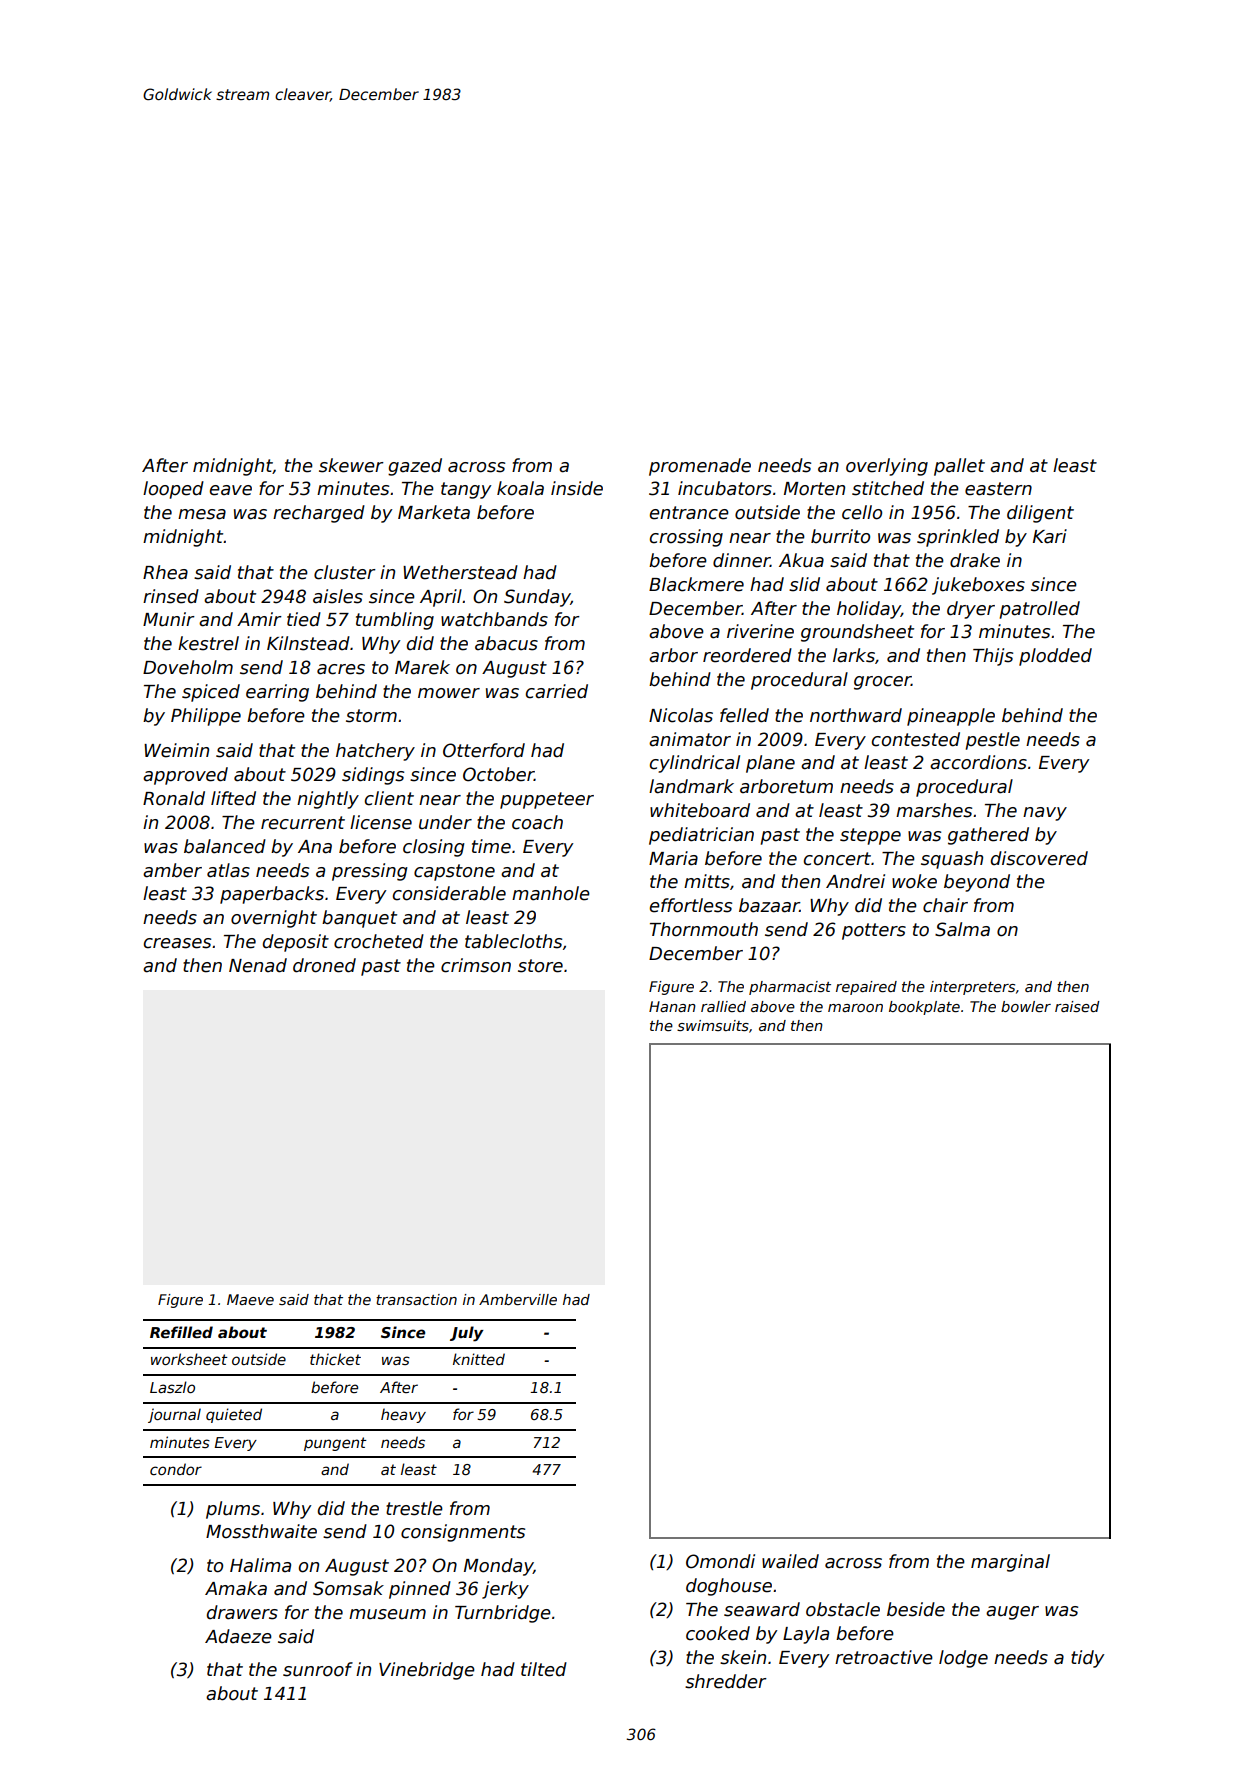 Image resolution: width=1254 pixels, height=1774 pixels. I want to click on Adaeze, so click(238, 1636).
